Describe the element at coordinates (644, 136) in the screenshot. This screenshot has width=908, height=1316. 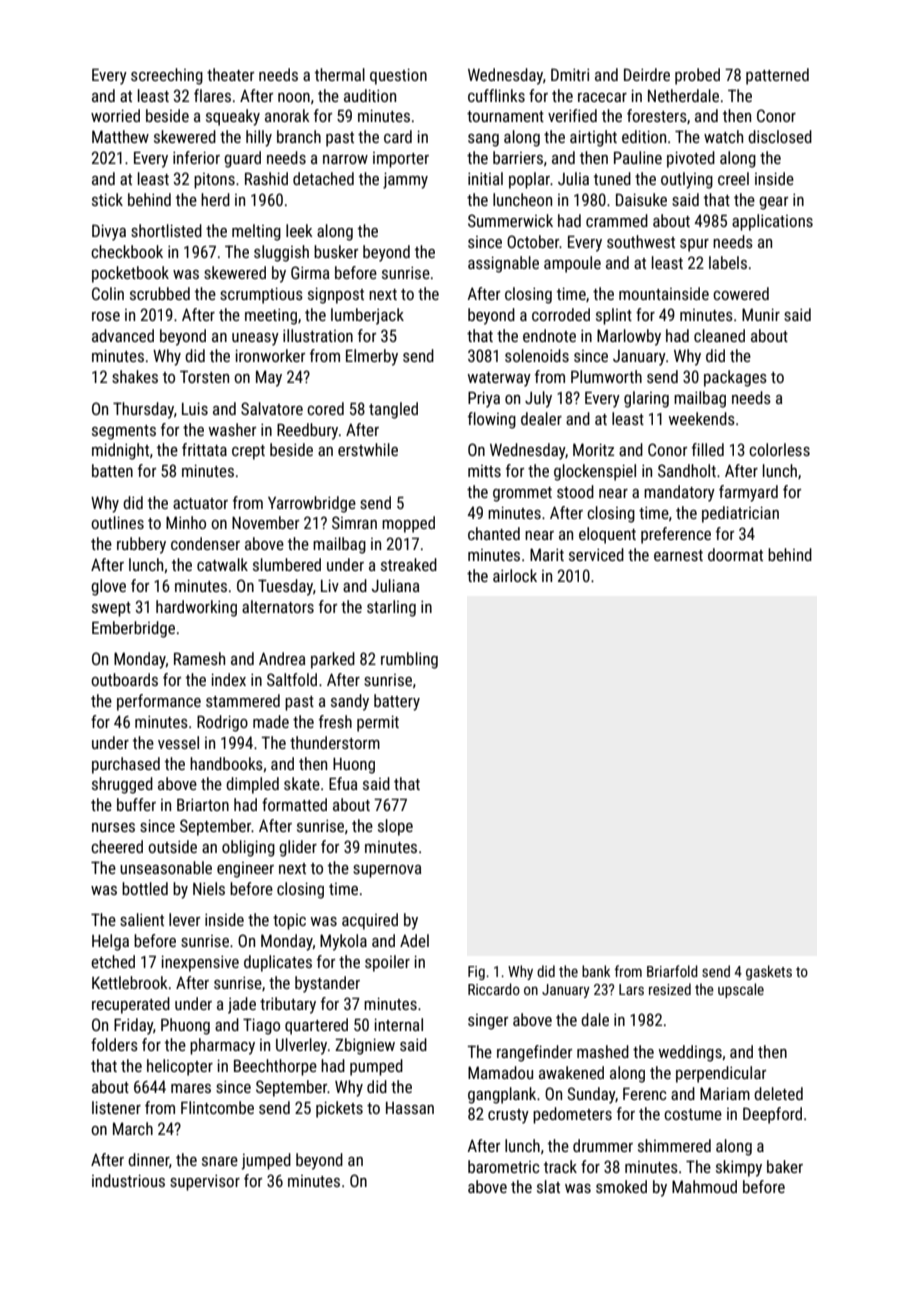
I see `edition` at that location.
